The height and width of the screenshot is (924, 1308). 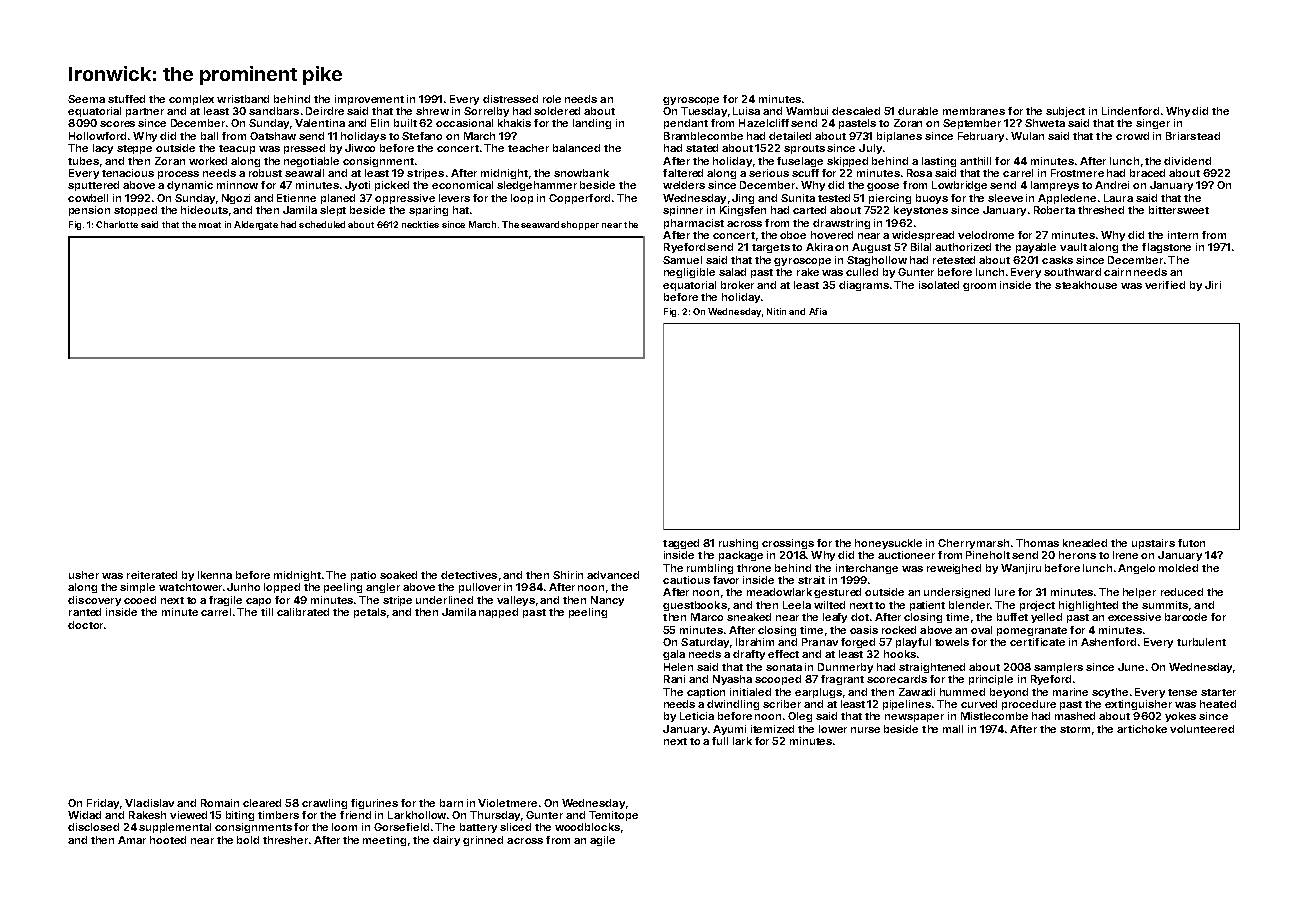 I want to click on Nitin, so click(x=776, y=311).
